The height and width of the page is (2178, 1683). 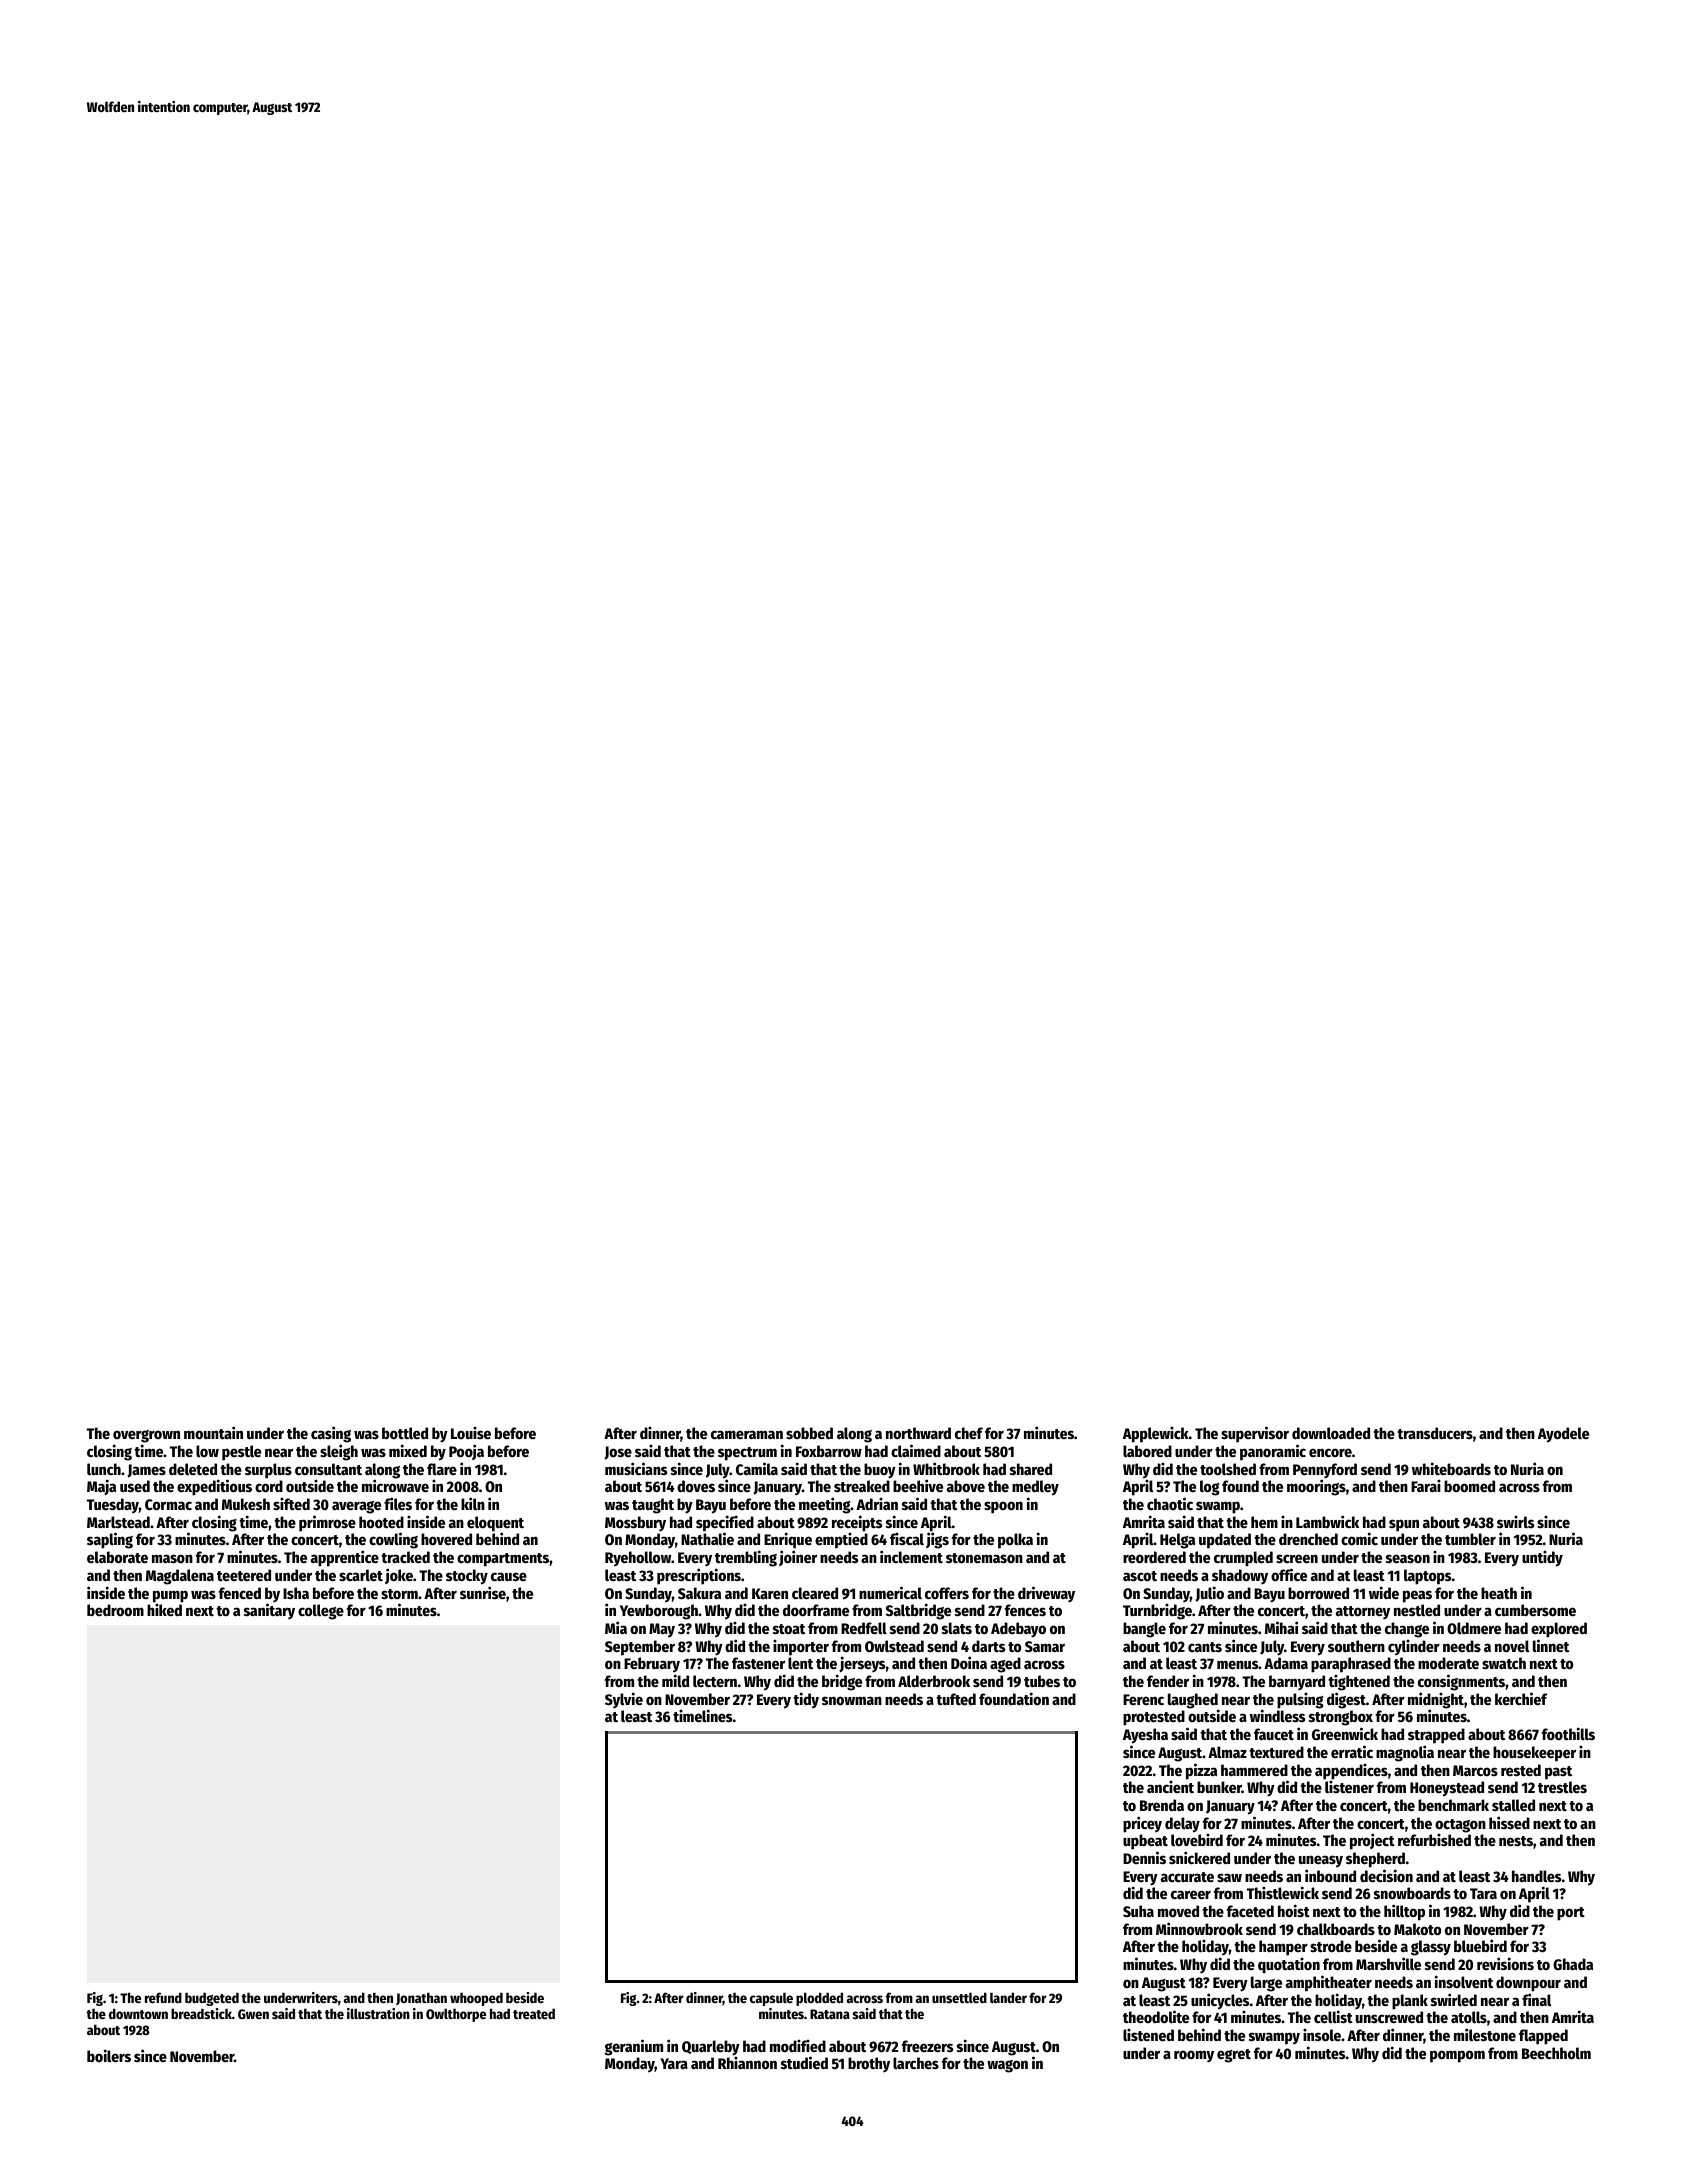 What do you see at coordinates (918, 1433) in the page?
I see `northward` at bounding box center [918, 1433].
